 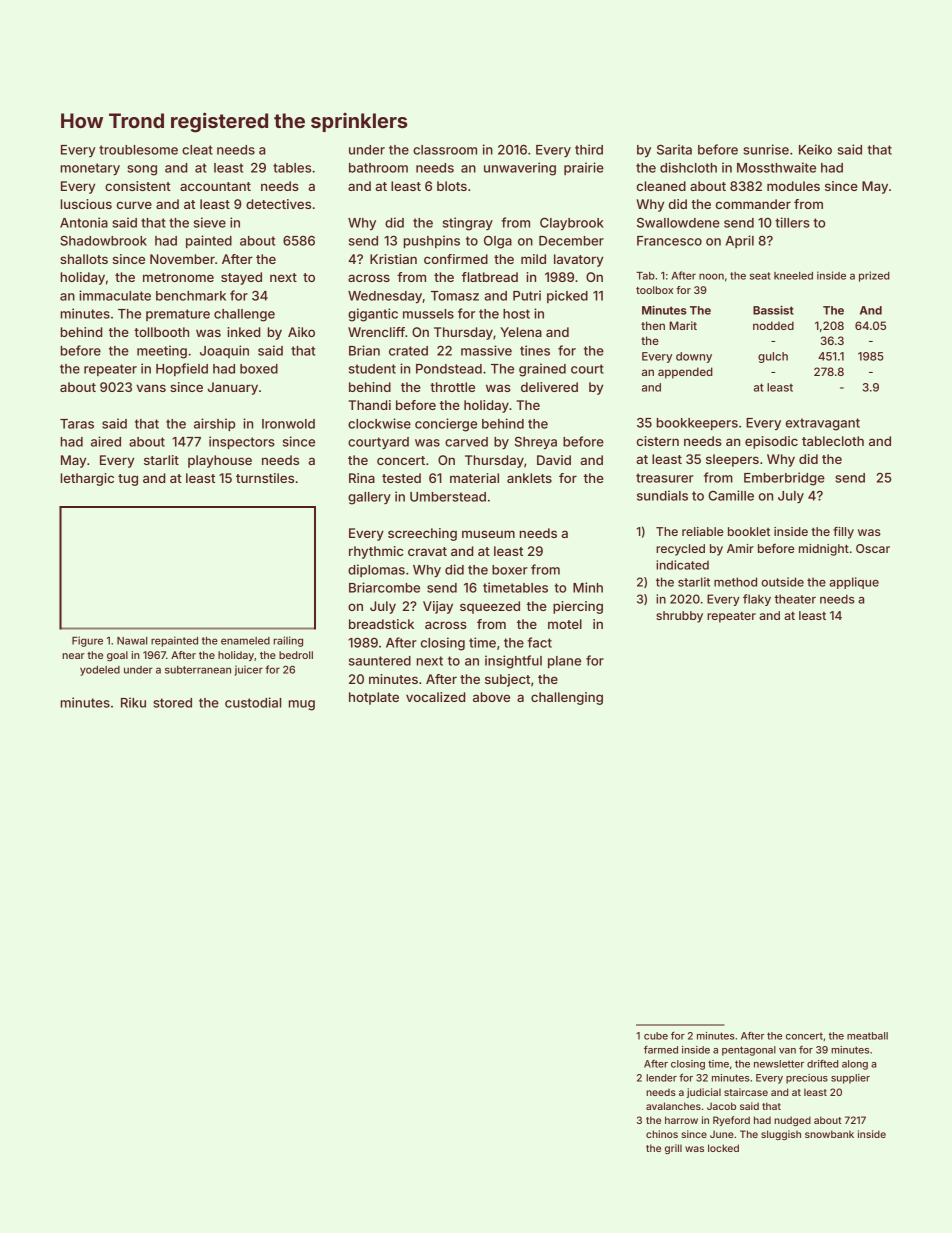 What do you see at coordinates (661, 1078) in the document?
I see `lender` at bounding box center [661, 1078].
